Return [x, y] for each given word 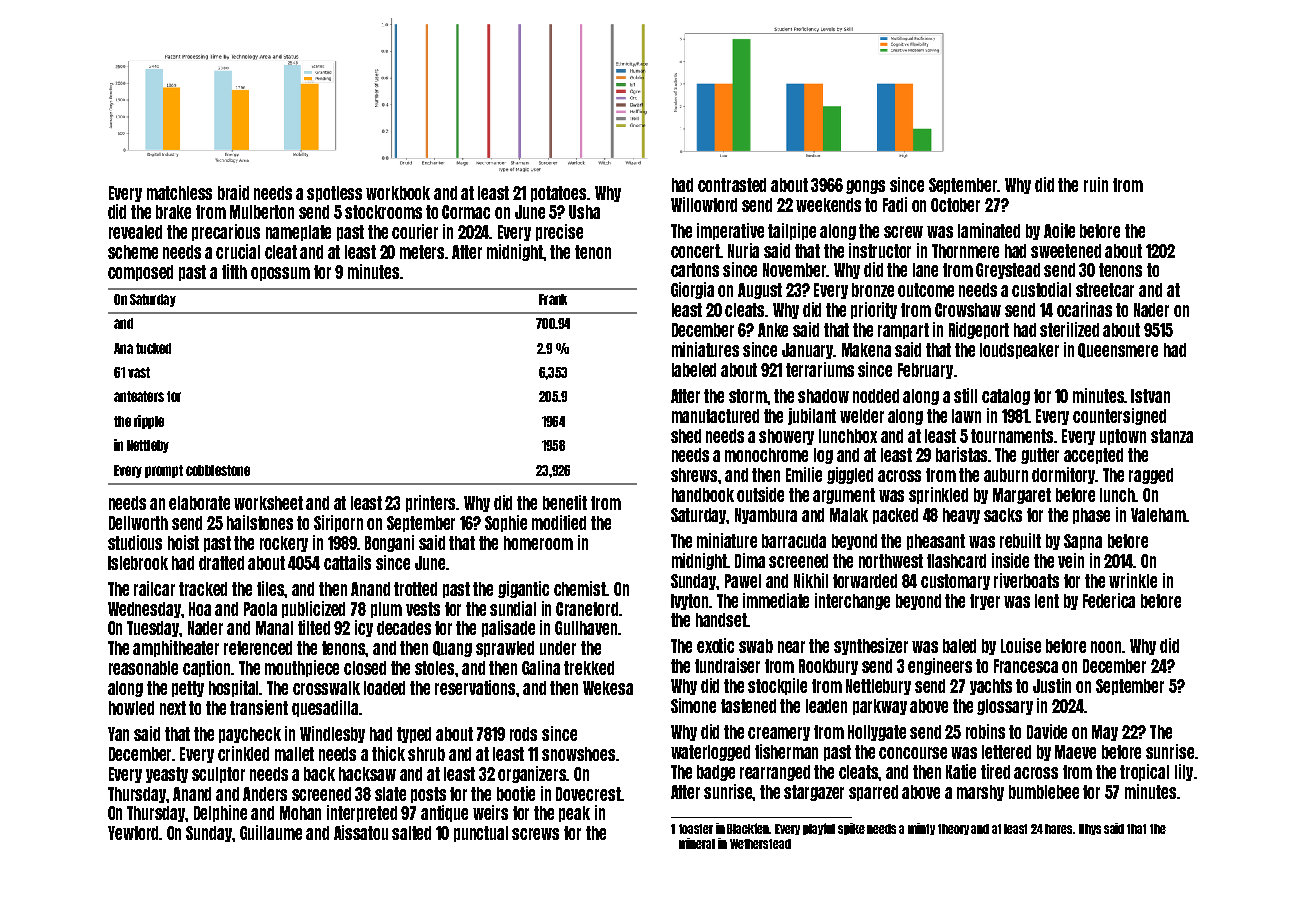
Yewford [134, 833]
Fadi [895, 204]
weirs [490, 812]
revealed [135, 232]
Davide [1047, 731]
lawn [966, 416]
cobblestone [218, 470]
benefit [565, 502]
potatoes [558, 194]
